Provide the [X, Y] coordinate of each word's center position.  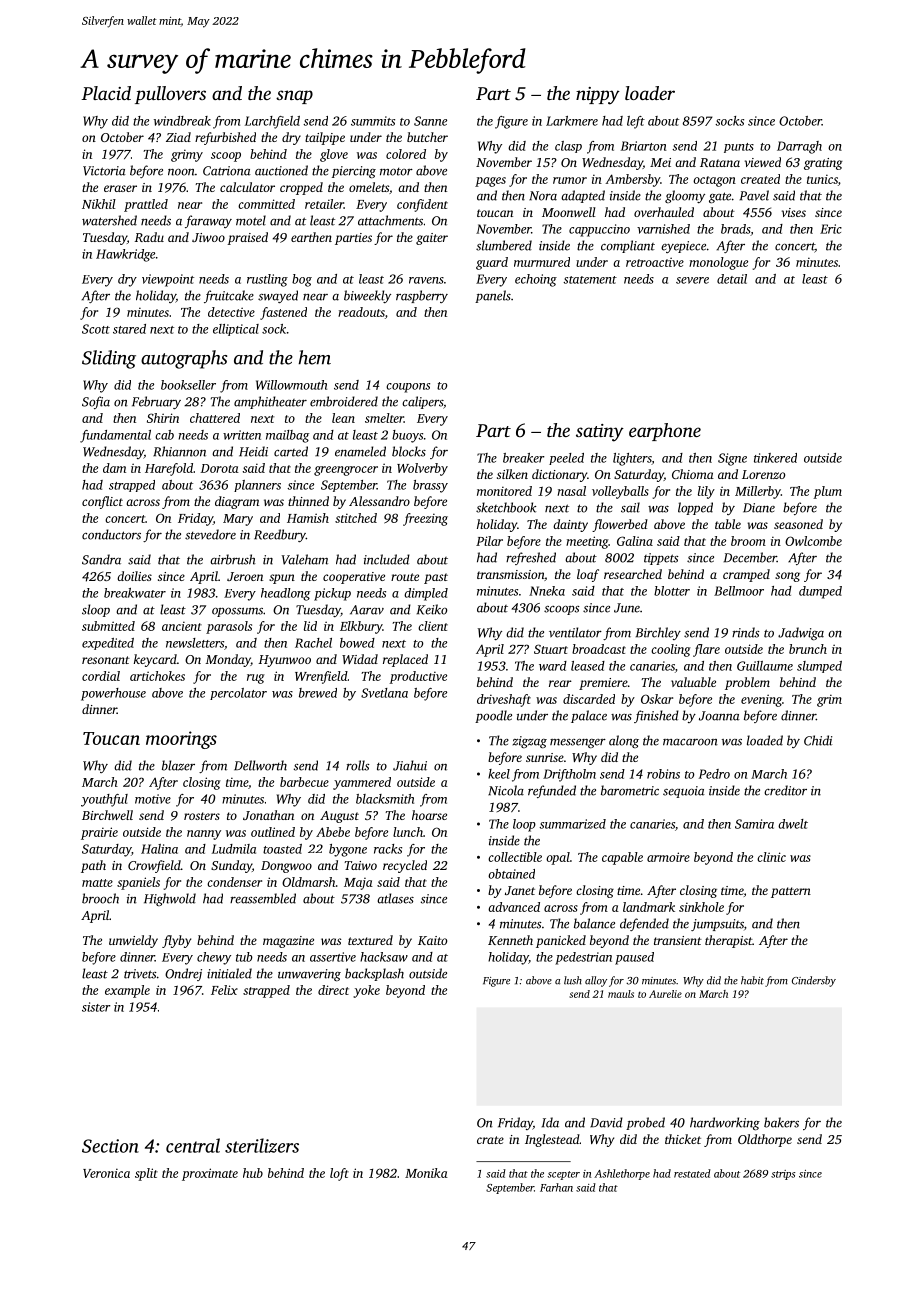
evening [761, 700]
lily [706, 492]
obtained [511, 874]
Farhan [556, 1187]
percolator [238, 694]
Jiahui [410, 765]
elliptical [236, 330]
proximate [210, 1174]
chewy [214, 958]
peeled [566, 459]
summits [373, 121]
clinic [771, 857]
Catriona [227, 171]
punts [739, 148]
